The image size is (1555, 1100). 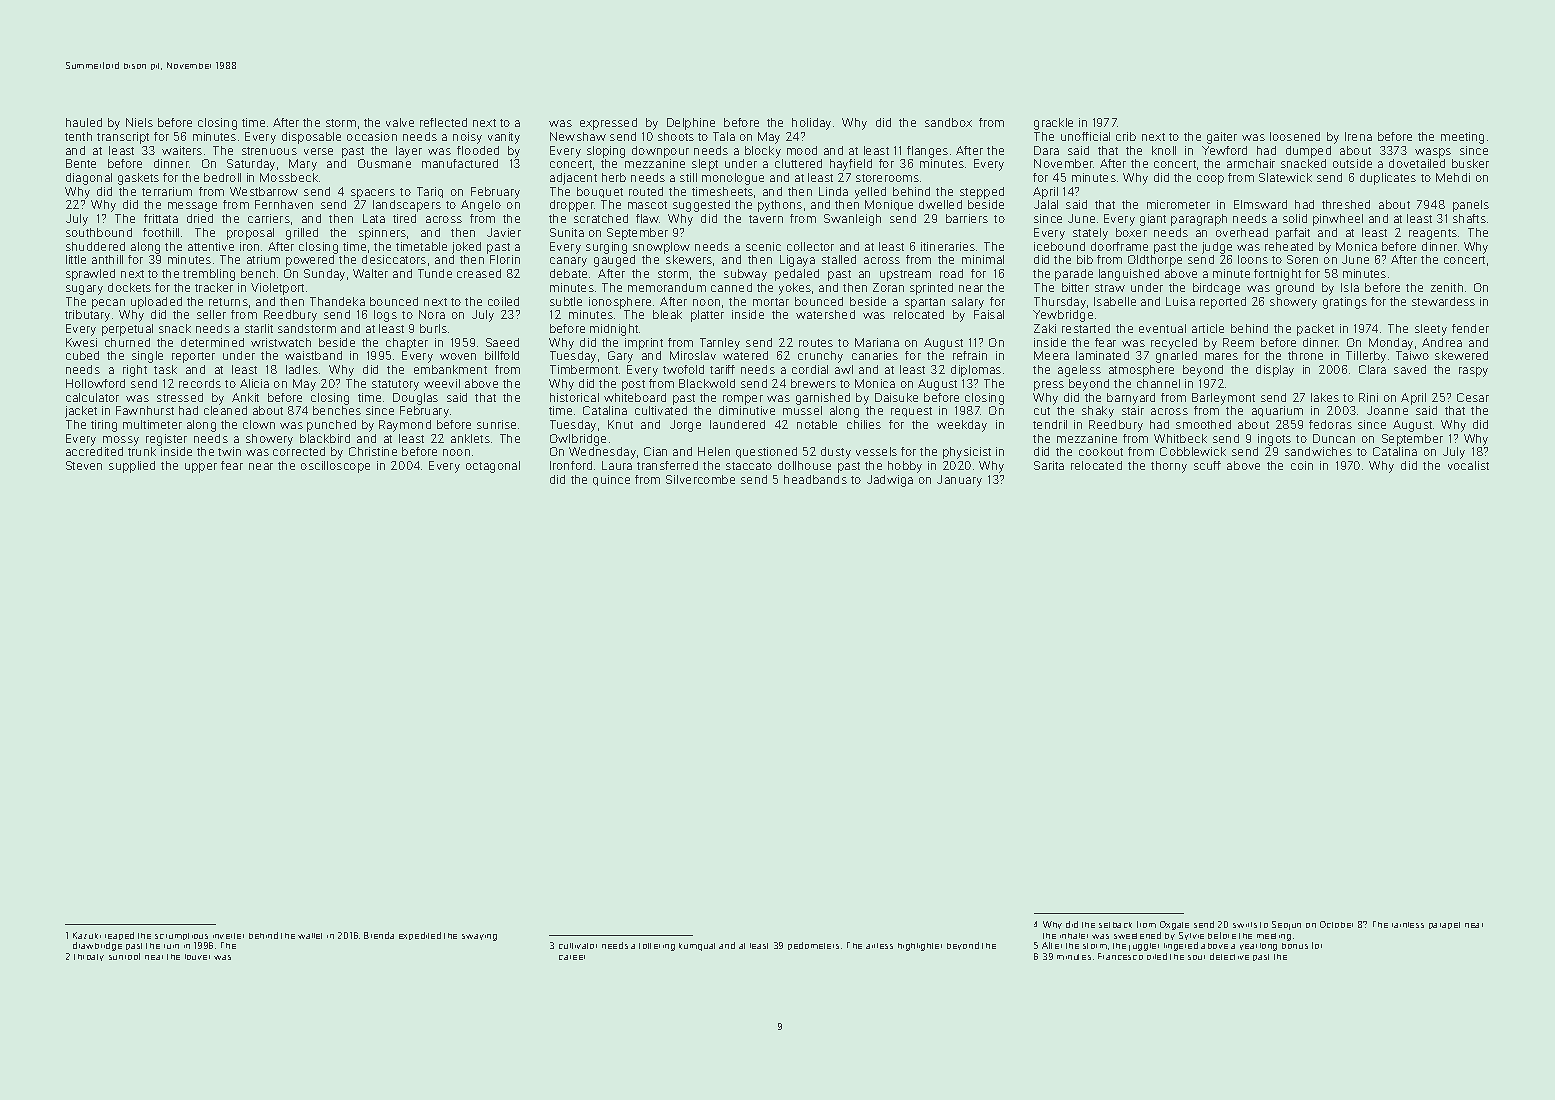 What do you see at coordinates (181, 936) in the page?
I see `scrumptious` at bounding box center [181, 936].
